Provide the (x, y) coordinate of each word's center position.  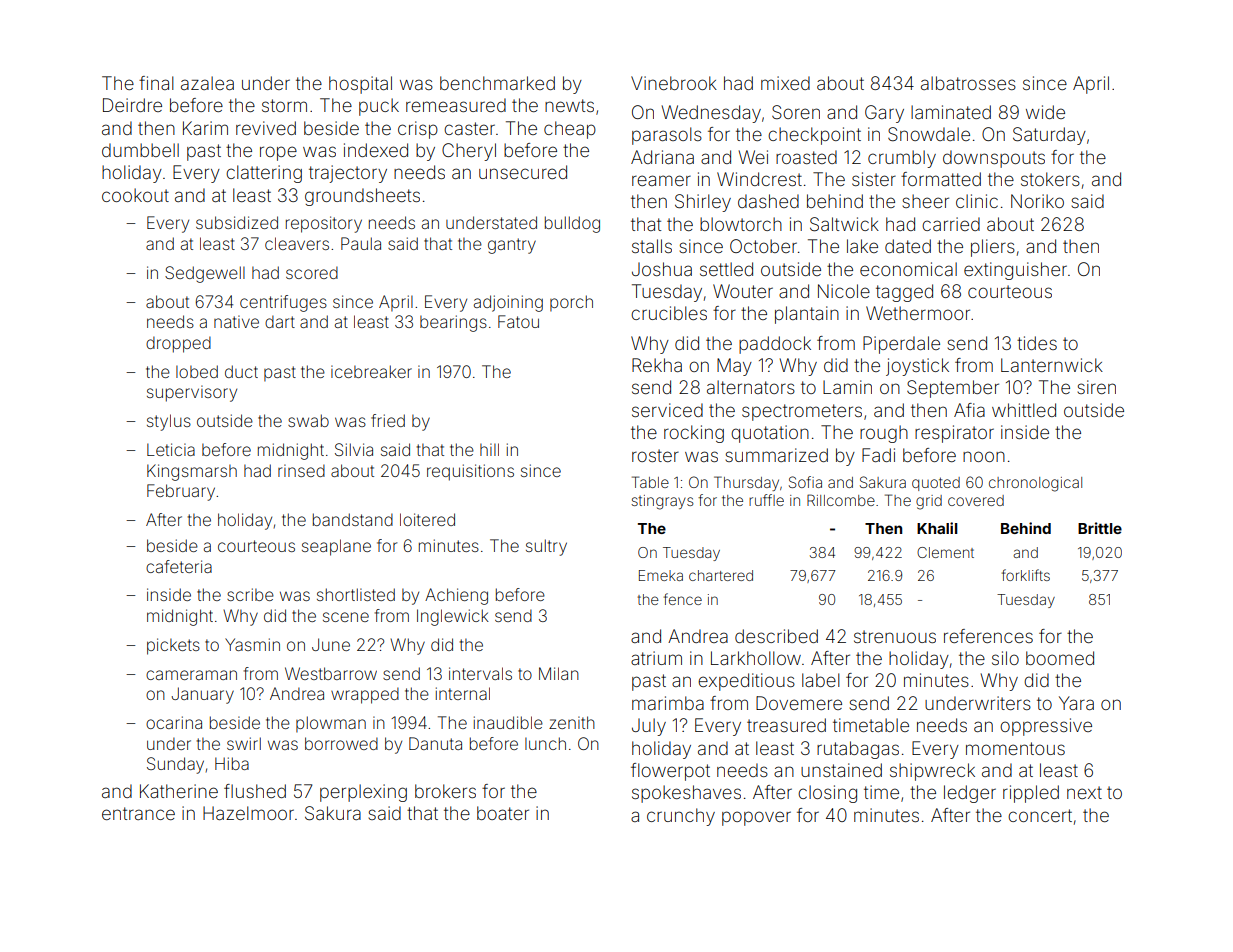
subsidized (237, 222)
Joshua (662, 269)
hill (489, 449)
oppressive (1046, 727)
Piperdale (901, 345)
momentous (1015, 748)
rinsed (301, 470)
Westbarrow (331, 673)
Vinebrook (674, 83)
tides (1037, 343)
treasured (786, 725)
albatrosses (968, 83)
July (649, 727)
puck (379, 107)
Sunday (175, 765)
